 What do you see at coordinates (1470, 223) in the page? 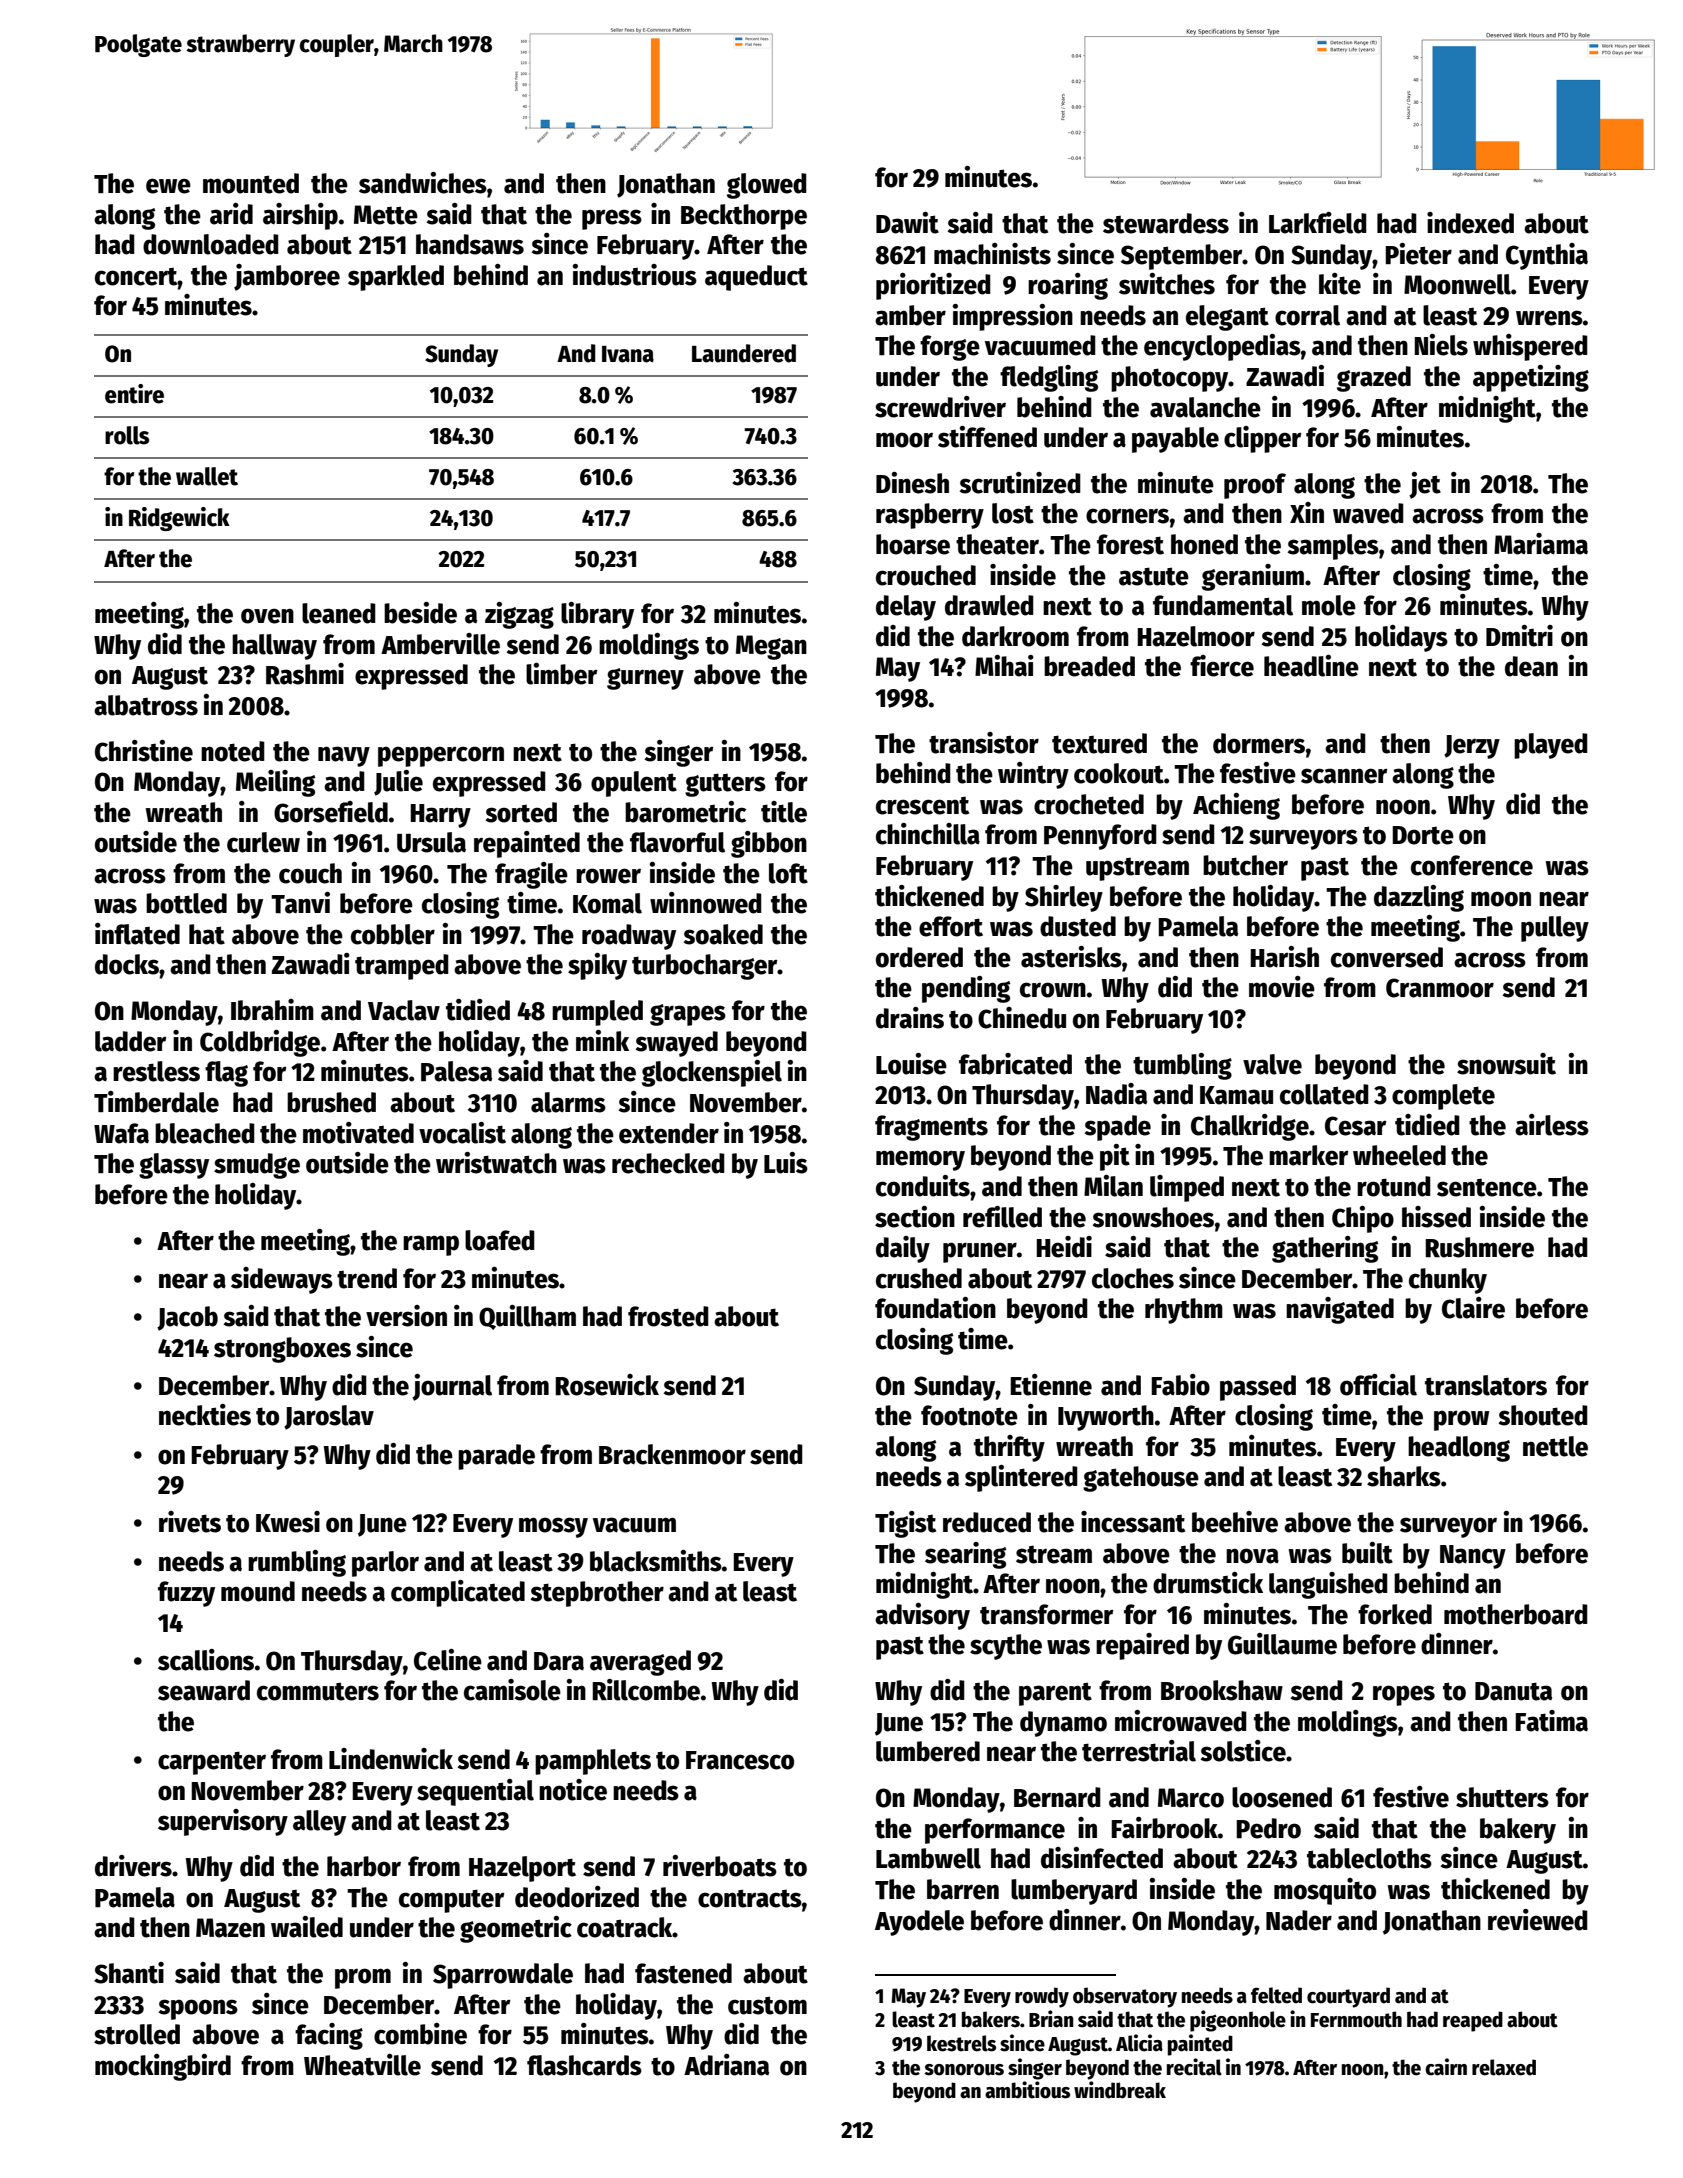
I see `indexed` at bounding box center [1470, 223].
